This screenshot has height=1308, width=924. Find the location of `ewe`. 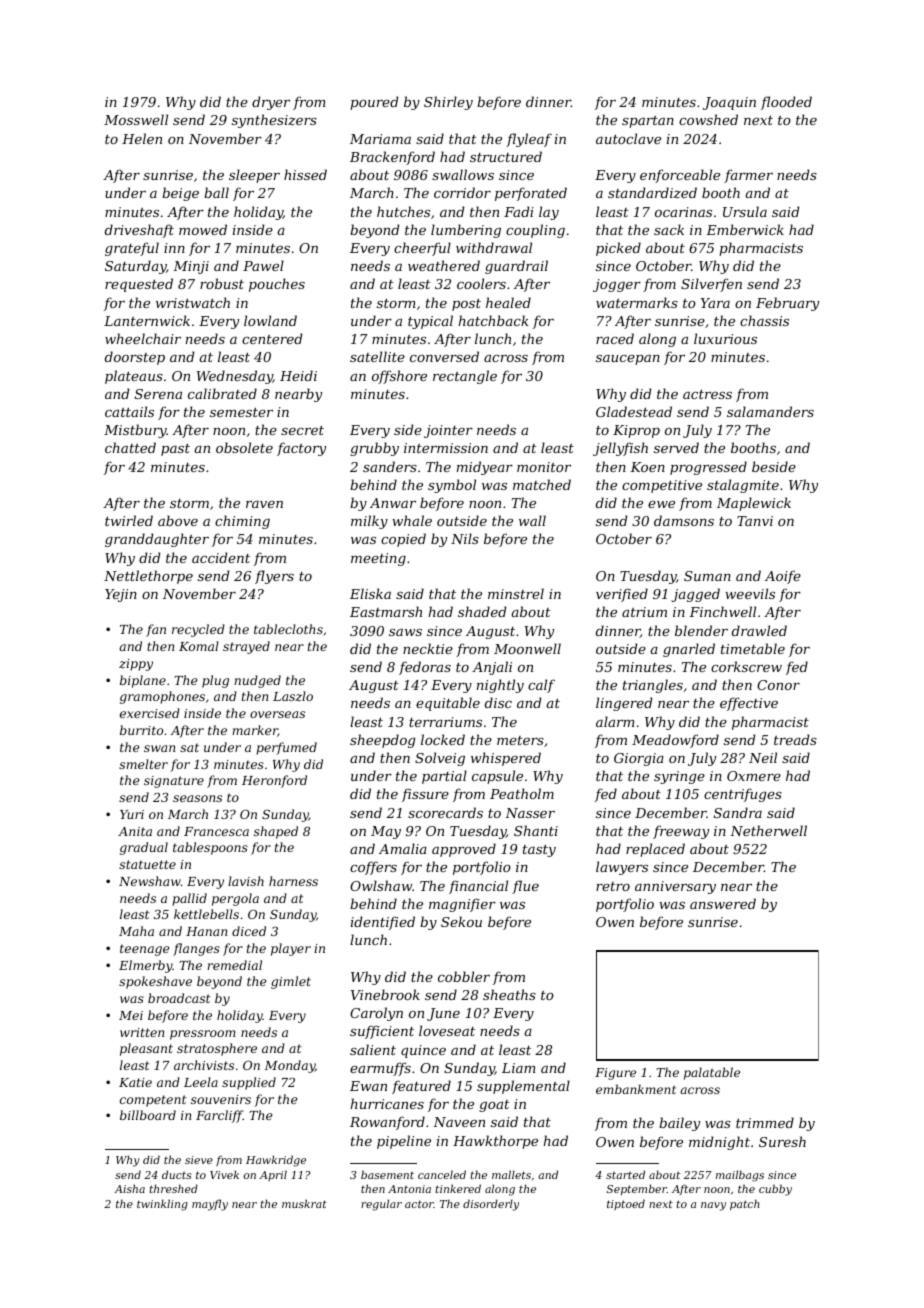

ewe is located at coordinates (661, 504).
